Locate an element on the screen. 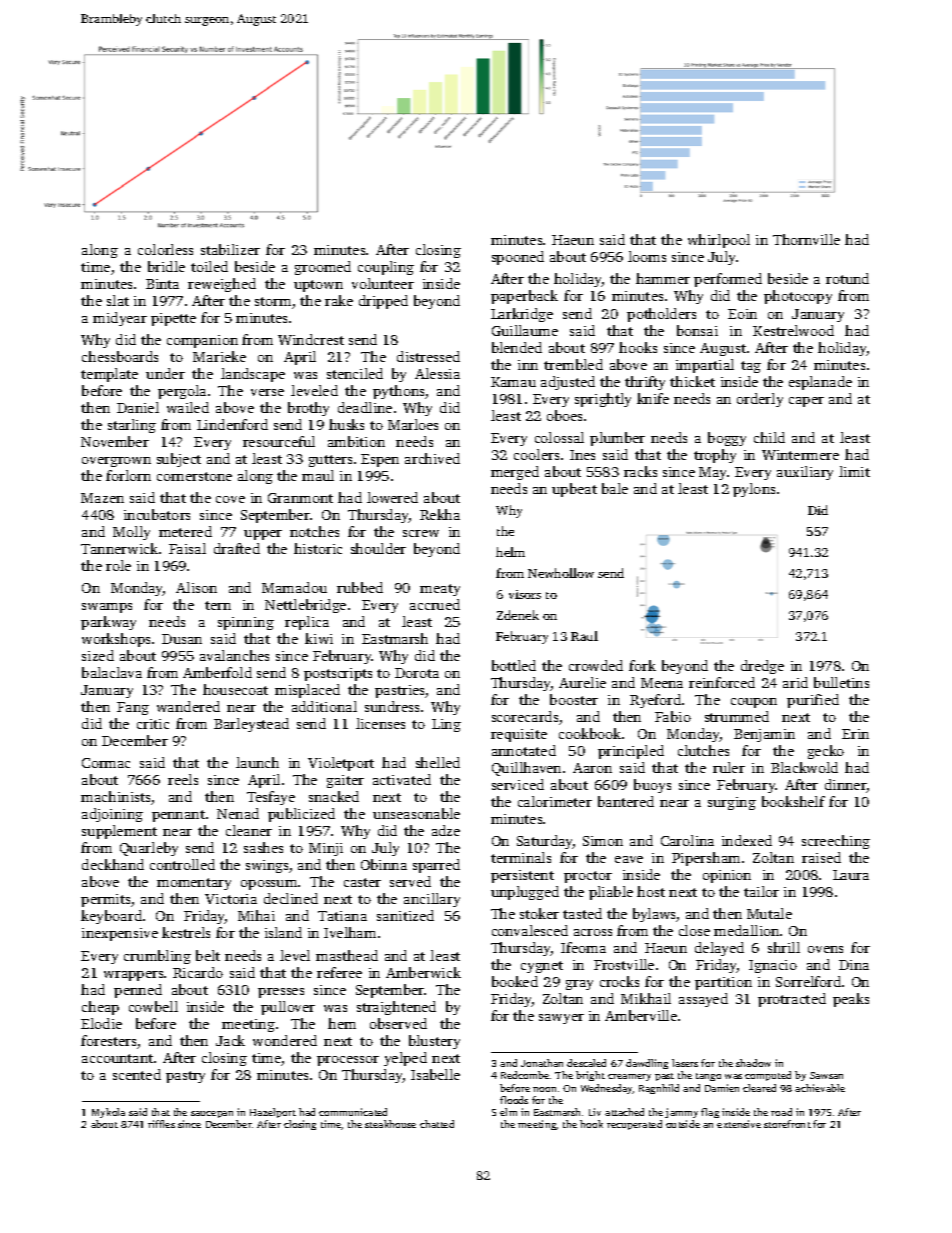 The height and width of the screenshot is (1233, 952). terminals is located at coordinates (521, 857).
